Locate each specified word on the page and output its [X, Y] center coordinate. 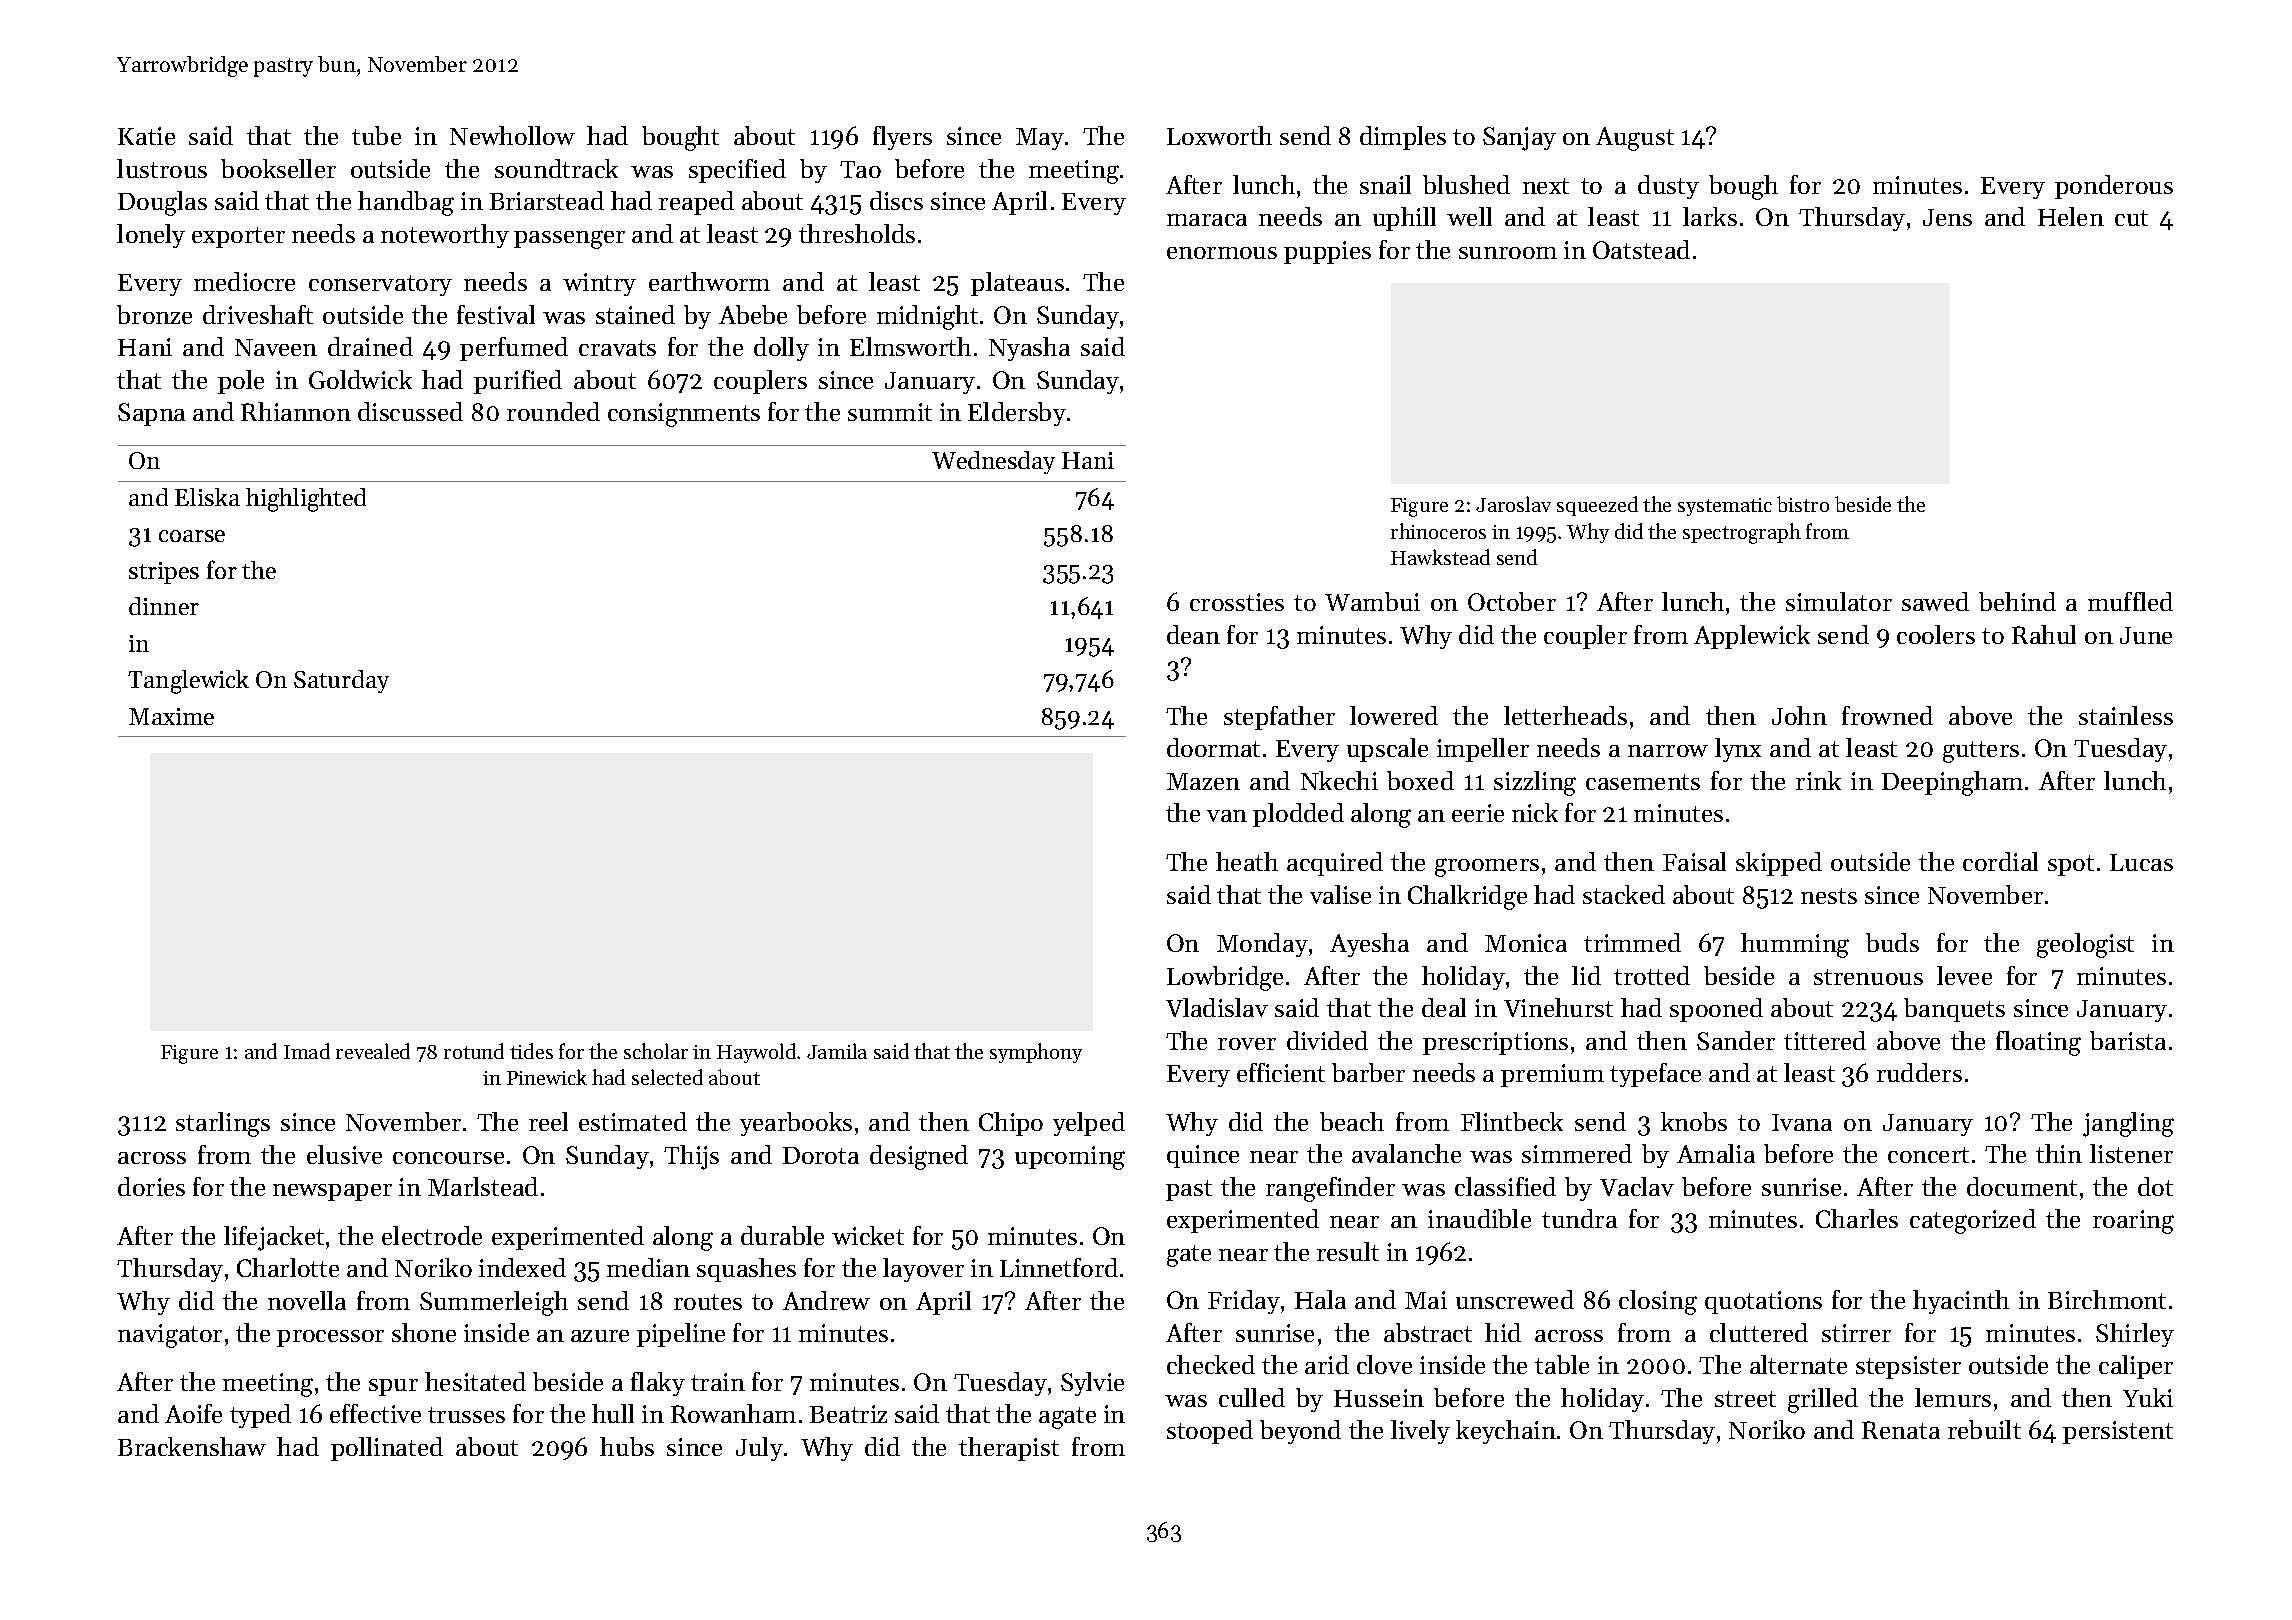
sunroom [1508, 253]
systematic [1725, 507]
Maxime [171, 716]
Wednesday [993, 462]
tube [376, 135]
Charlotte [288, 1267]
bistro [1803, 504]
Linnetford [1059, 1267]
